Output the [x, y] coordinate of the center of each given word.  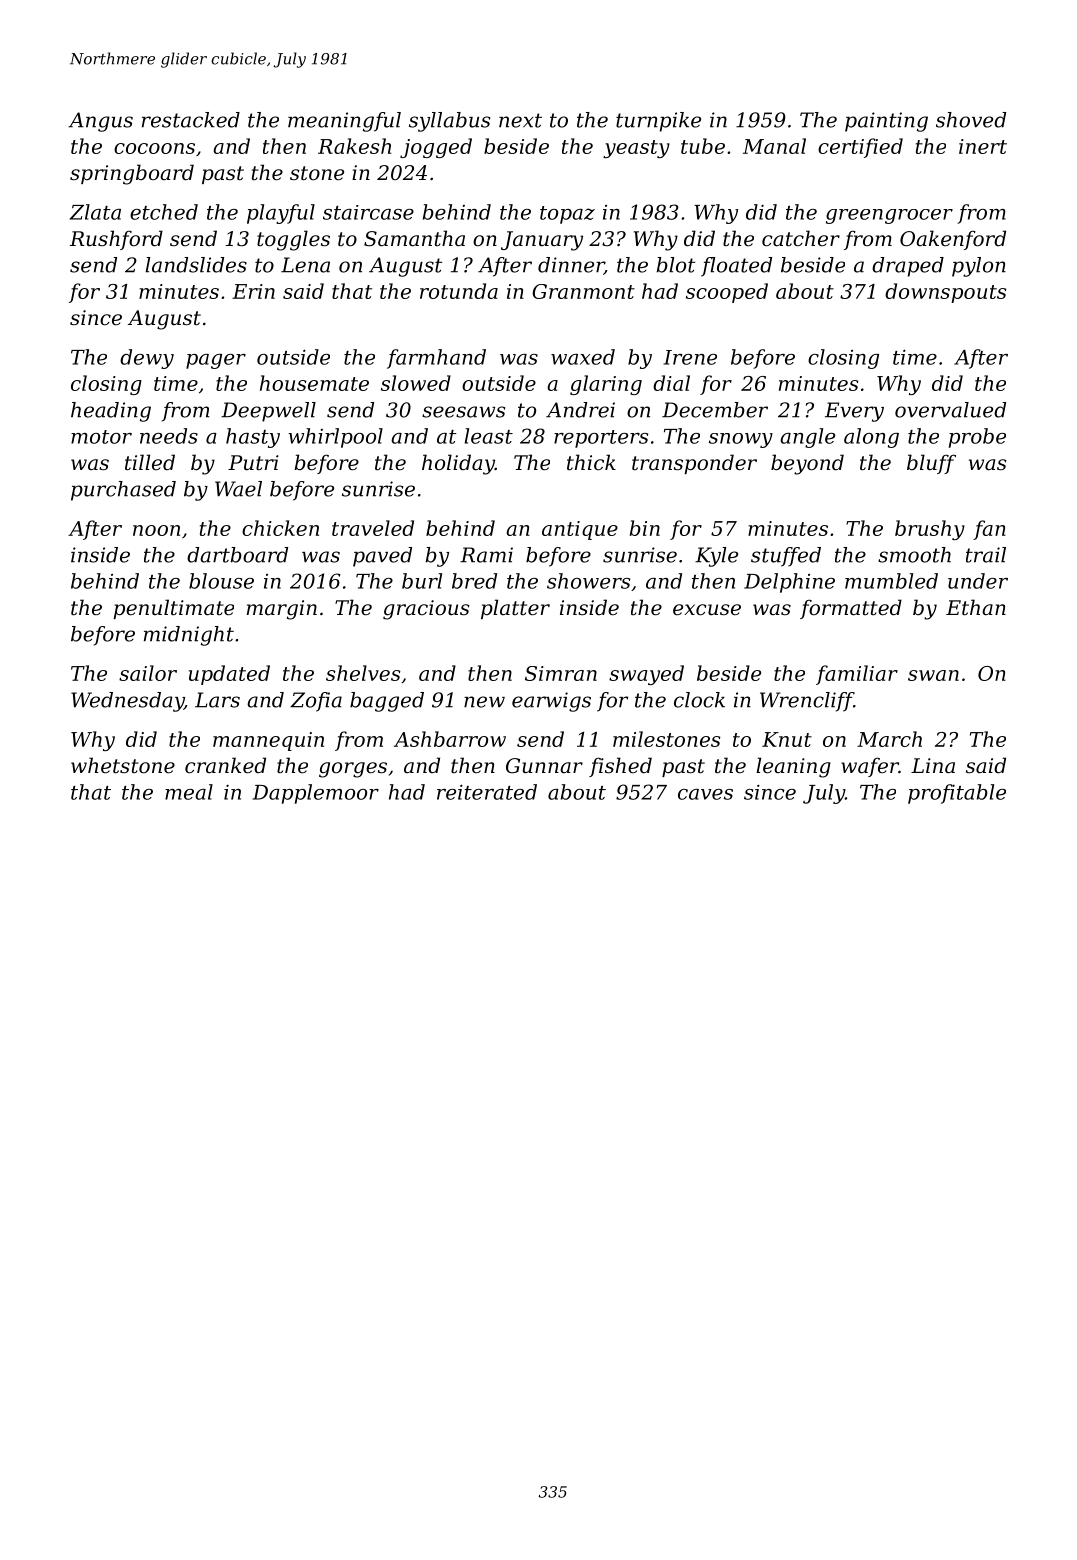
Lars [217, 700]
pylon [979, 267]
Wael [238, 489]
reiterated [487, 792]
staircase [368, 212]
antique [580, 530]
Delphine [789, 583]
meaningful [344, 122]
